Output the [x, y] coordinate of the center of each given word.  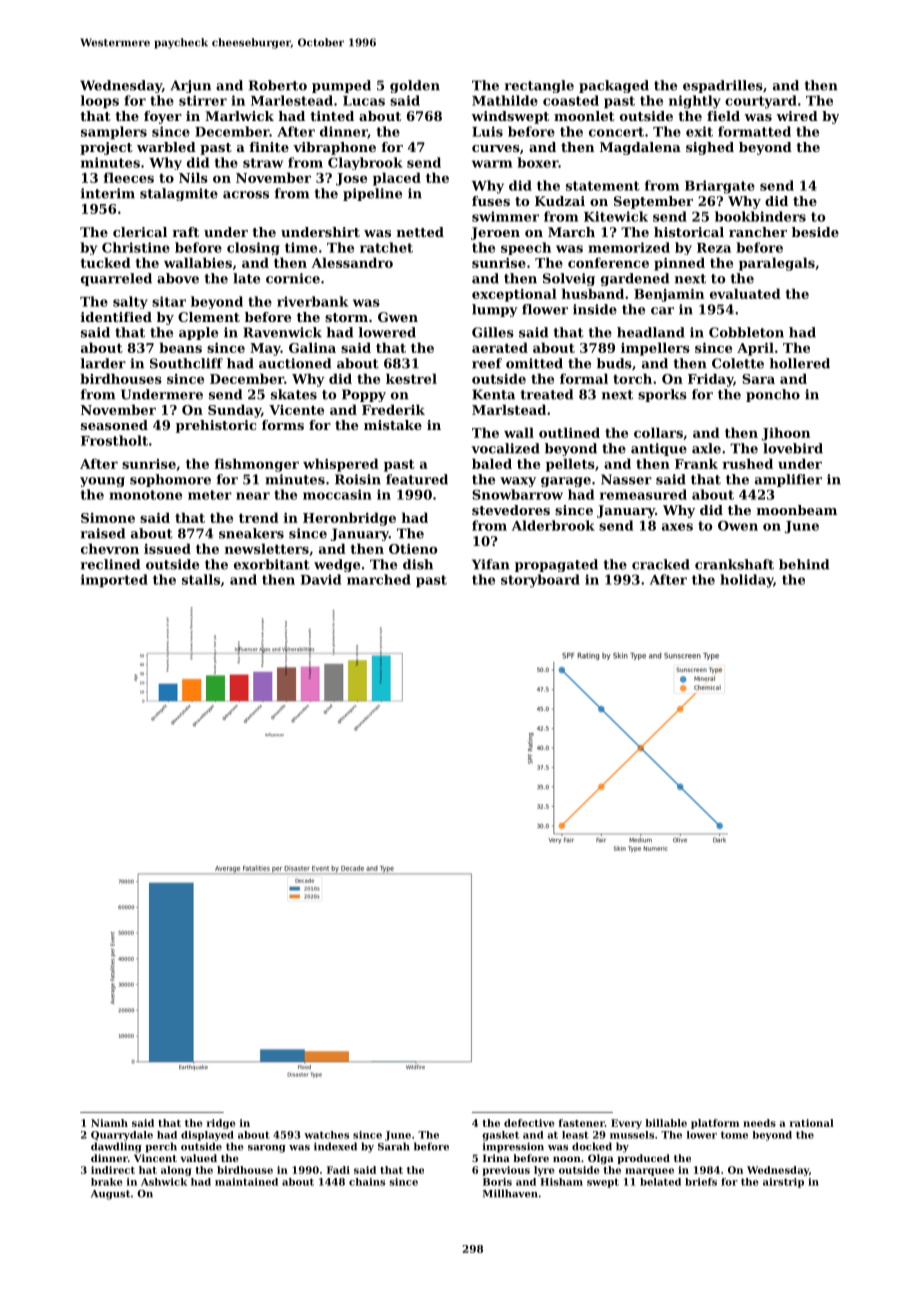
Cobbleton [746, 332]
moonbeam [797, 510]
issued [167, 548]
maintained [246, 1182]
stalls [201, 579]
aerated [500, 347]
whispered [341, 465]
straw [263, 163]
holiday [746, 581]
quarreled [116, 279]
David [321, 579]
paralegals [777, 264]
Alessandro [352, 262]
